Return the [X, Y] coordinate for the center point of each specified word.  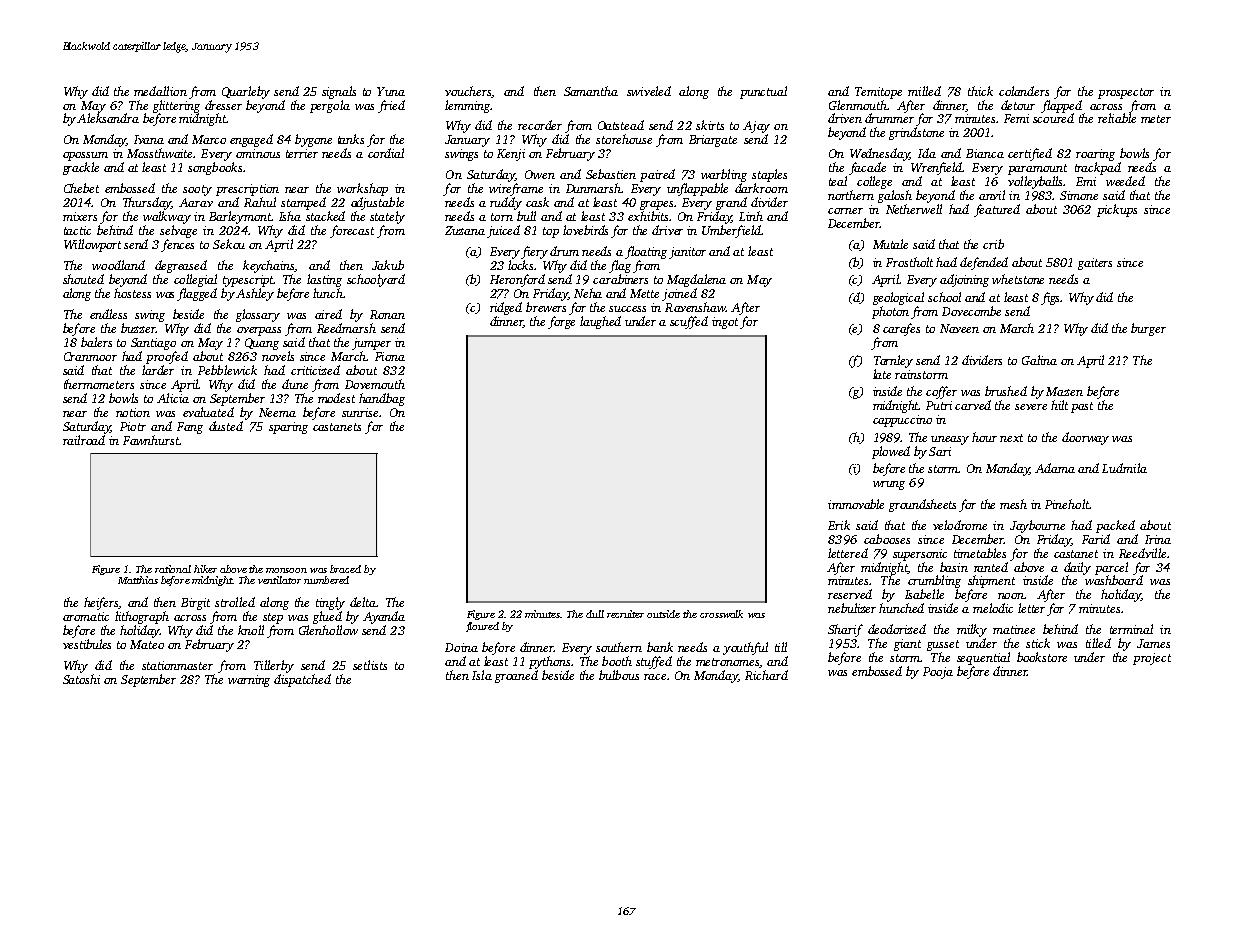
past [1082, 407]
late [882, 374]
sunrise [360, 412]
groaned [516, 676]
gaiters [1095, 264]
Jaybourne [1037, 526]
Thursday [147, 203]
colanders [1024, 91]
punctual [763, 92]
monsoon [286, 570]
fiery [534, 252]
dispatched [302, 680]
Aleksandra [108, 118]
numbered [326, 580]
